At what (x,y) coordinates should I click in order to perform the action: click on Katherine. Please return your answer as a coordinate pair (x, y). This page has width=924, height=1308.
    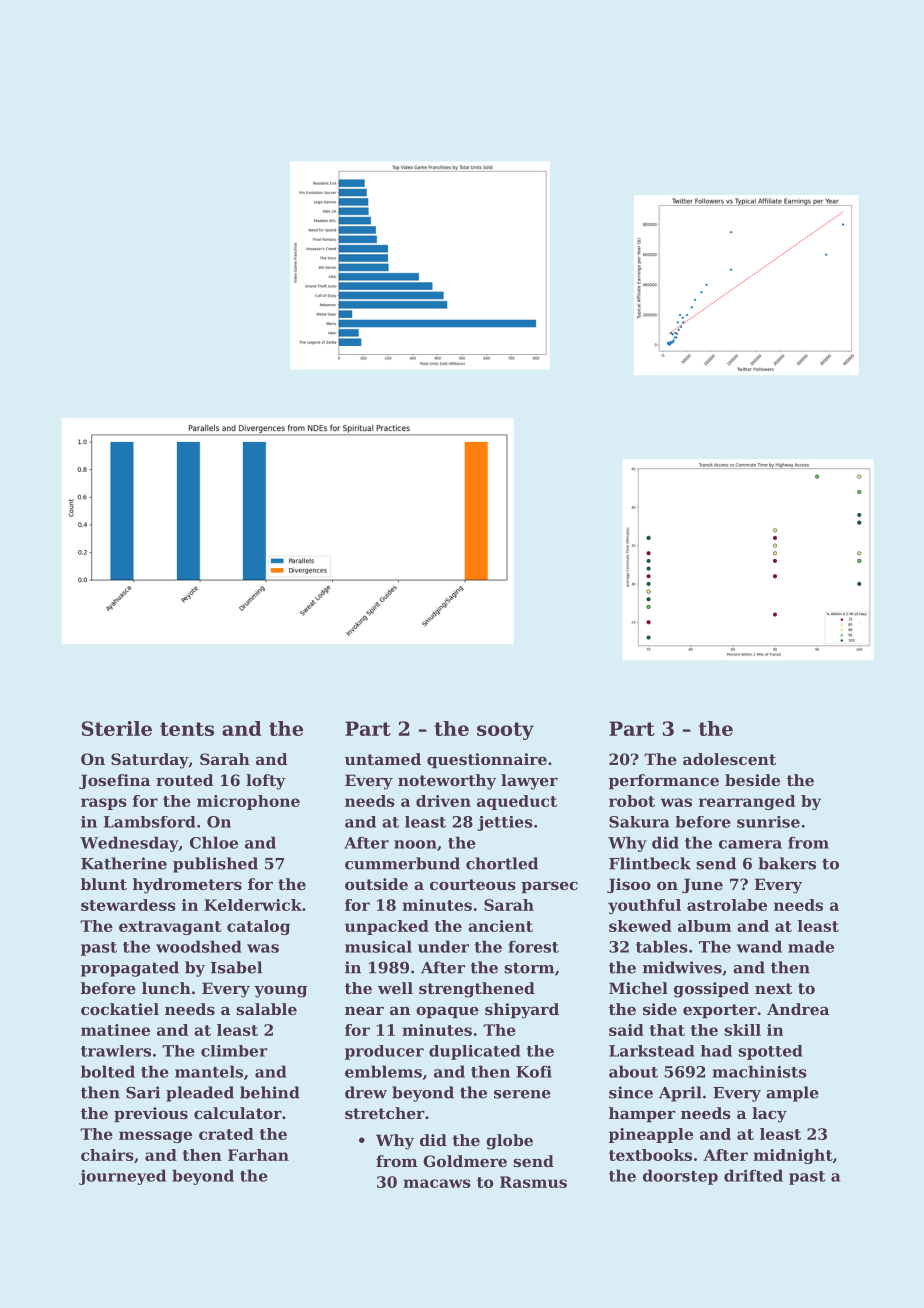
    Looking at the image, I should click on (124, 863).
